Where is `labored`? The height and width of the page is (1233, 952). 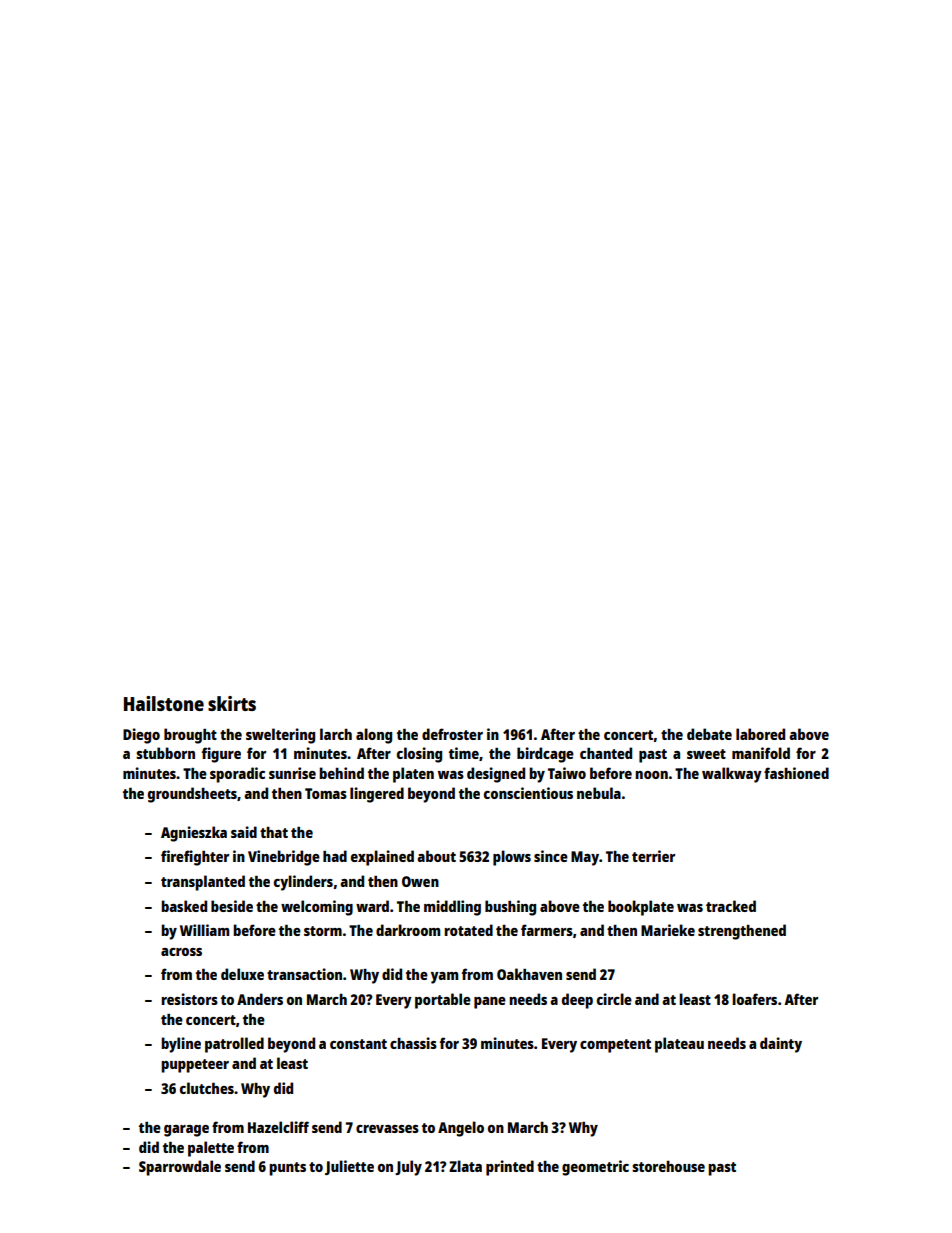 labored is located at coordinates (760, 734).
